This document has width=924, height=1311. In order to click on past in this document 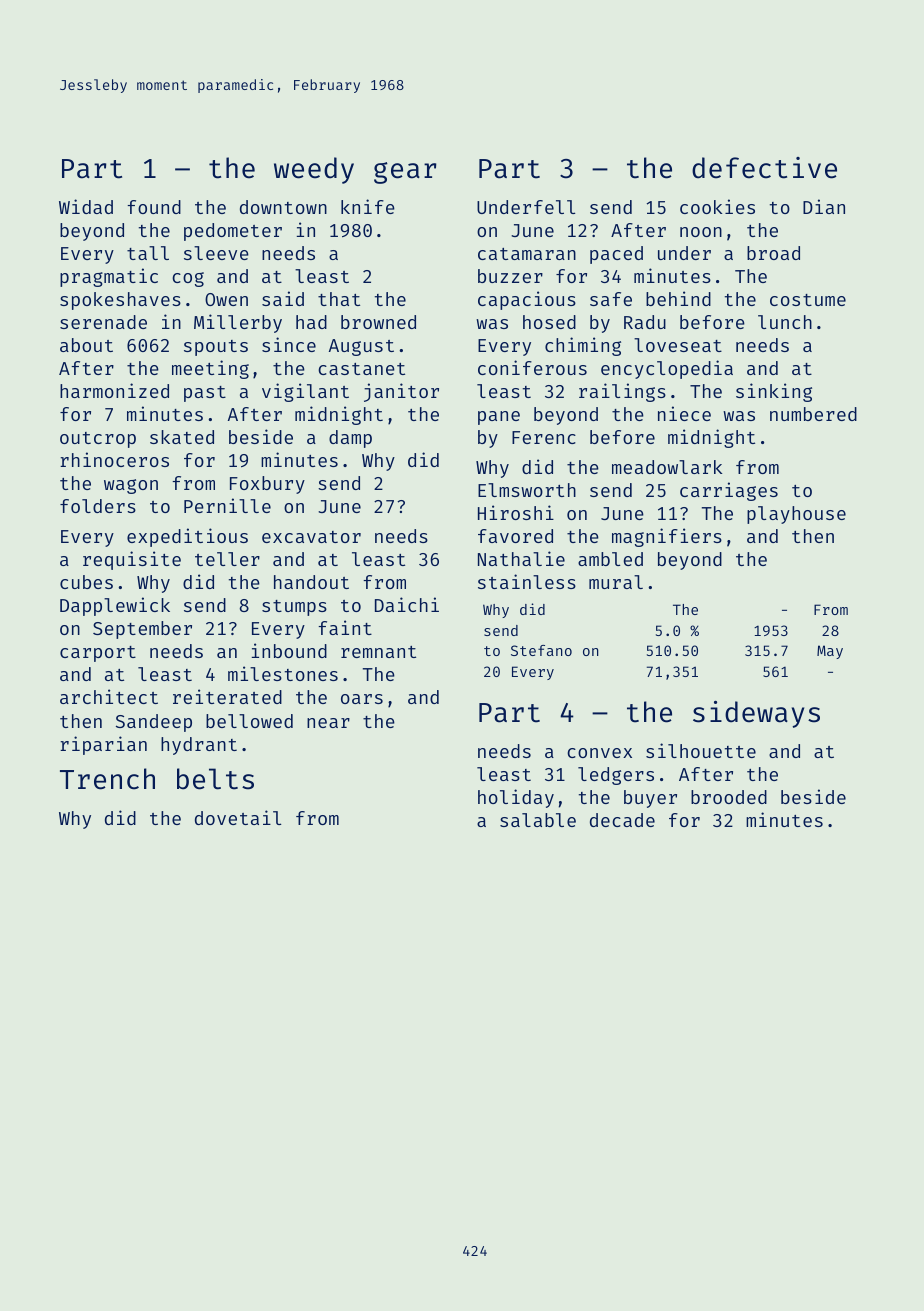, I will do `click(205, 394)`.
